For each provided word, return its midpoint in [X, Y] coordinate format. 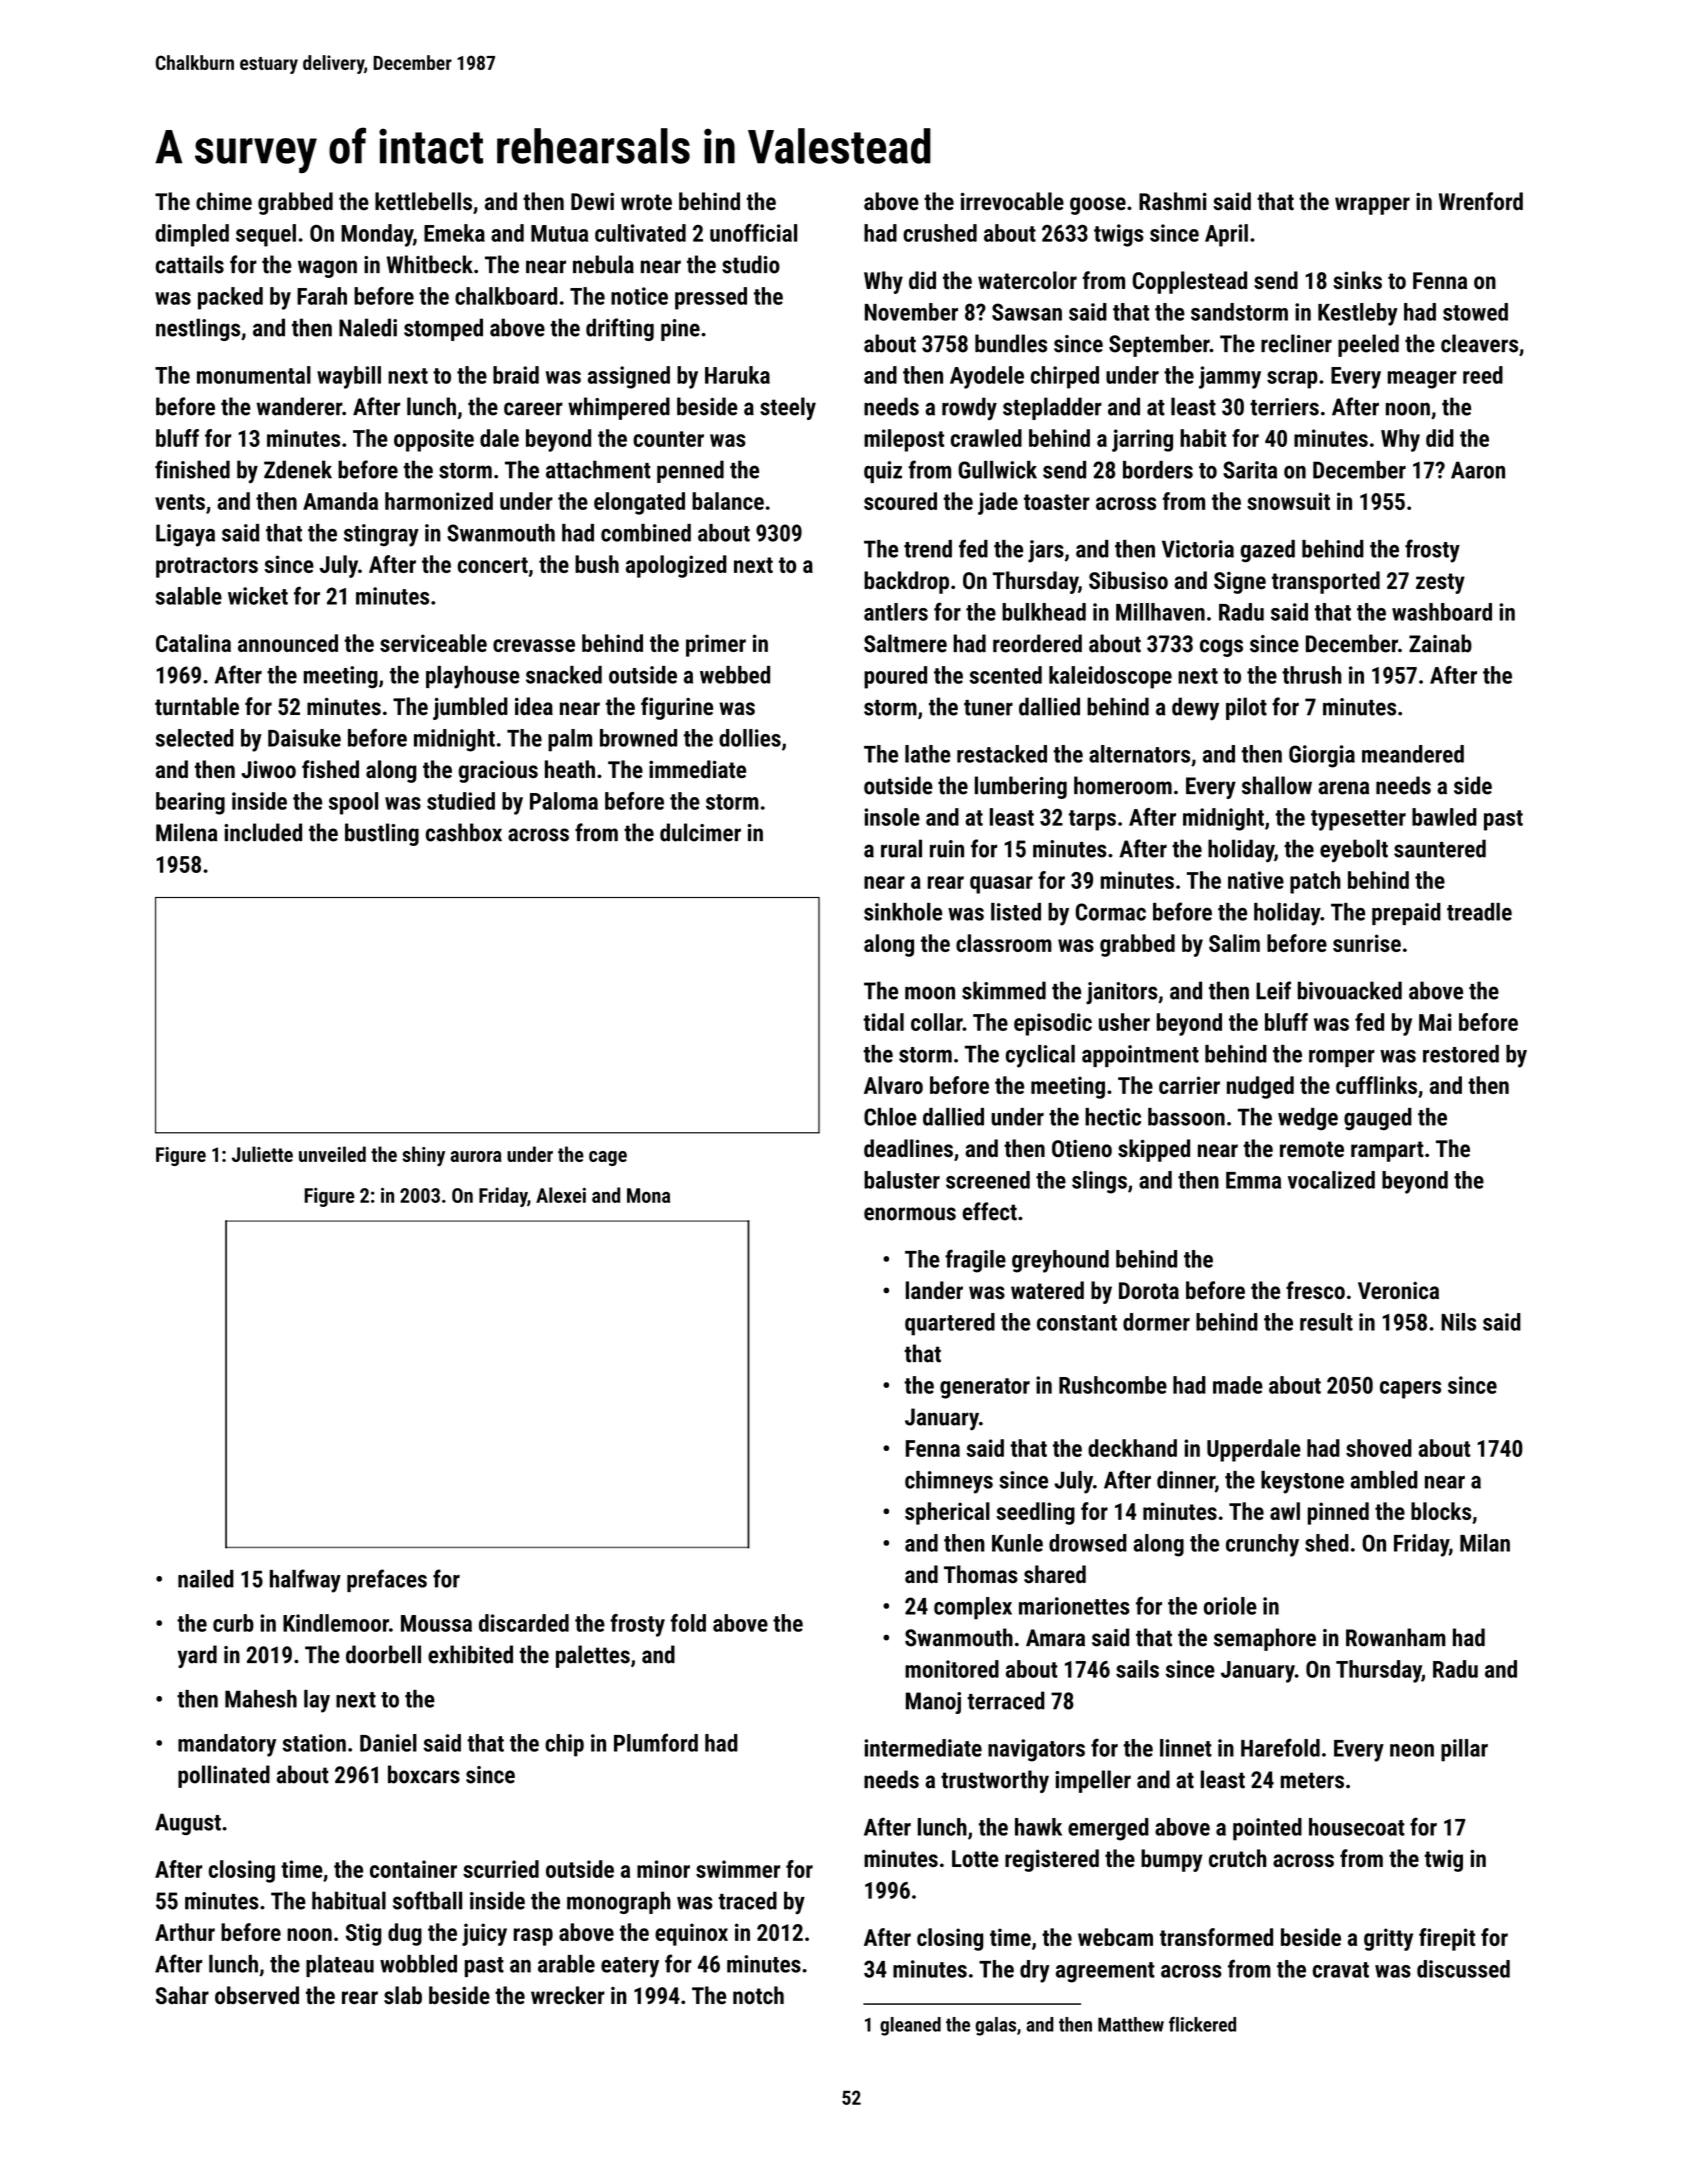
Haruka [737, 375]
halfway [305, 1581]
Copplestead [1190, 282]
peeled [1368, 345]
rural [901, 848]
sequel [266, 235]
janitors [1122, 993]
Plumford [656, 1742]
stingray [381, 535]
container [413, 1869]
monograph [619, 1902]
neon [1412, 1750]
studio [751, 264]
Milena [187, 832]
